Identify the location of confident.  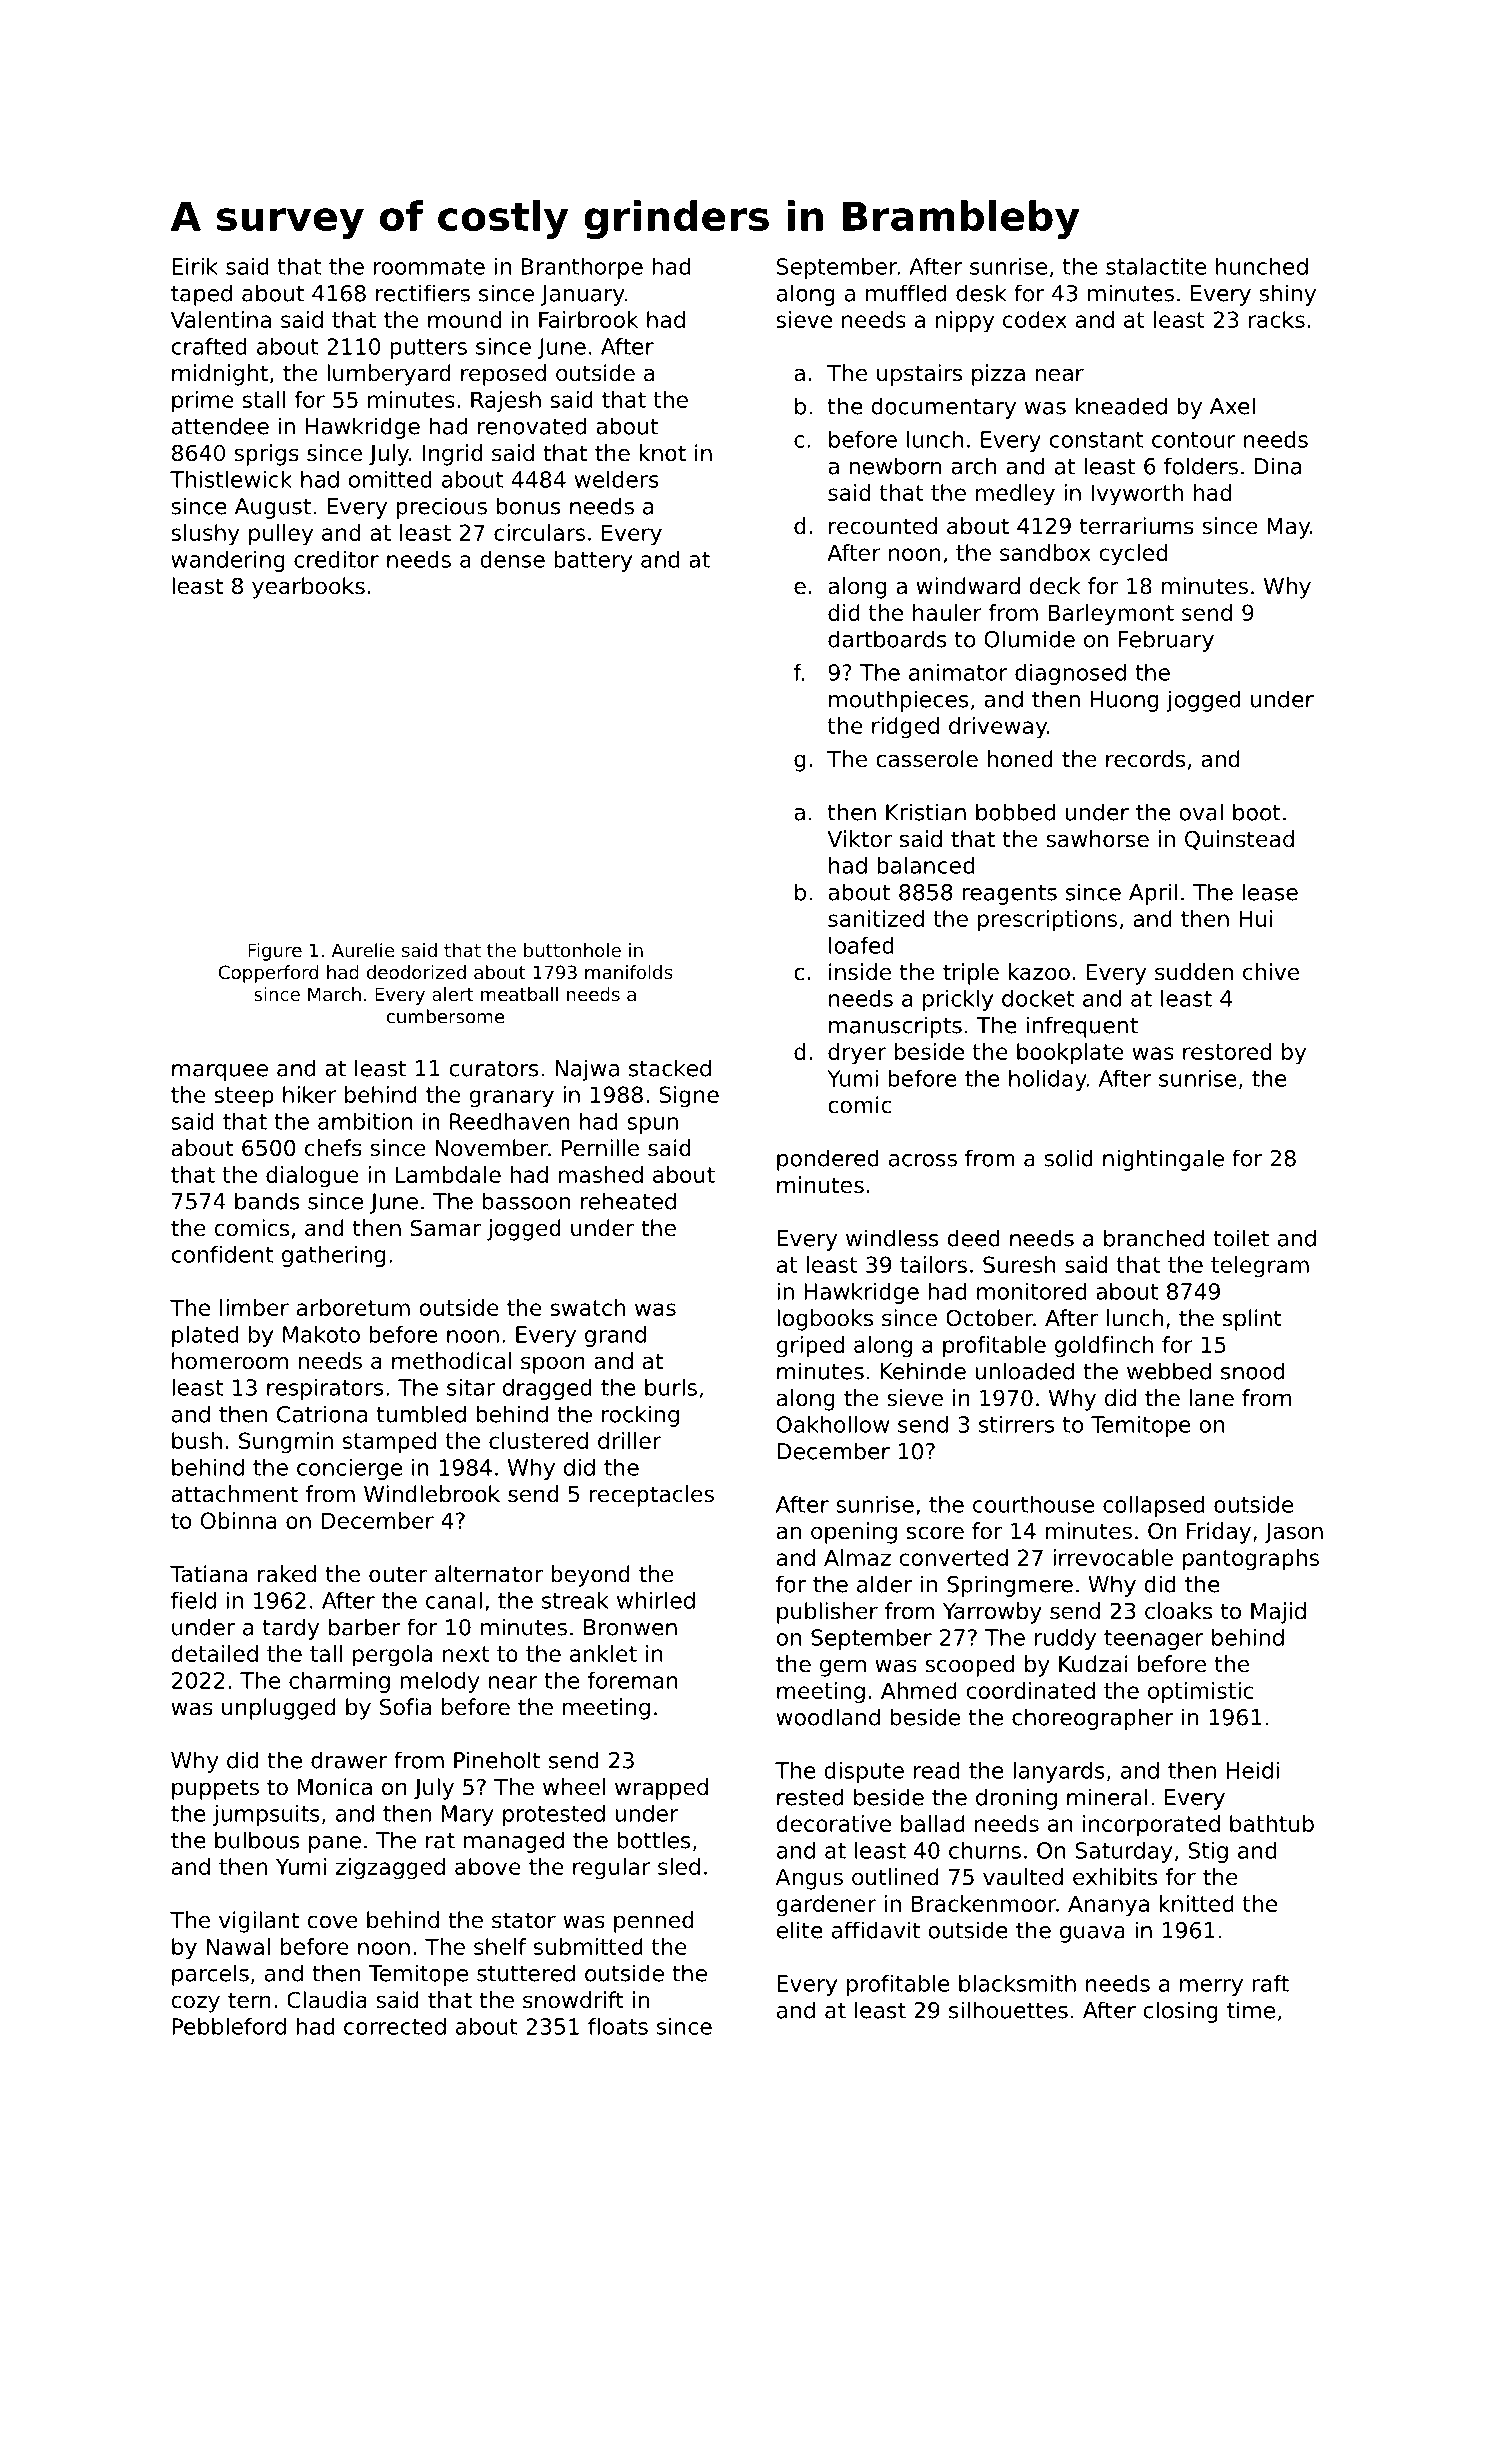
(222, 1254).
